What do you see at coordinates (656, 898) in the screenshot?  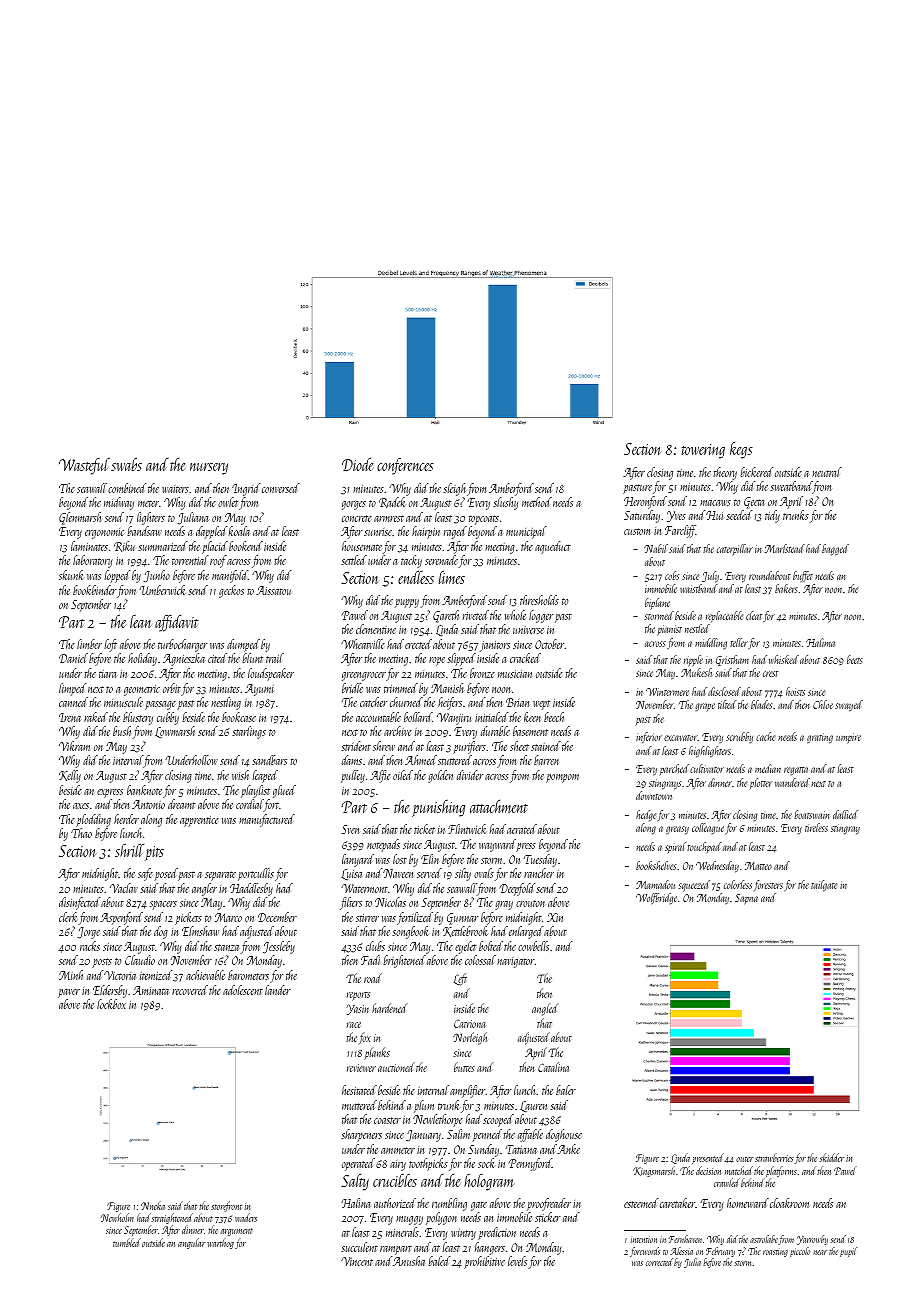 I see `Wolfbridge` at bounding box center [656, 898].
